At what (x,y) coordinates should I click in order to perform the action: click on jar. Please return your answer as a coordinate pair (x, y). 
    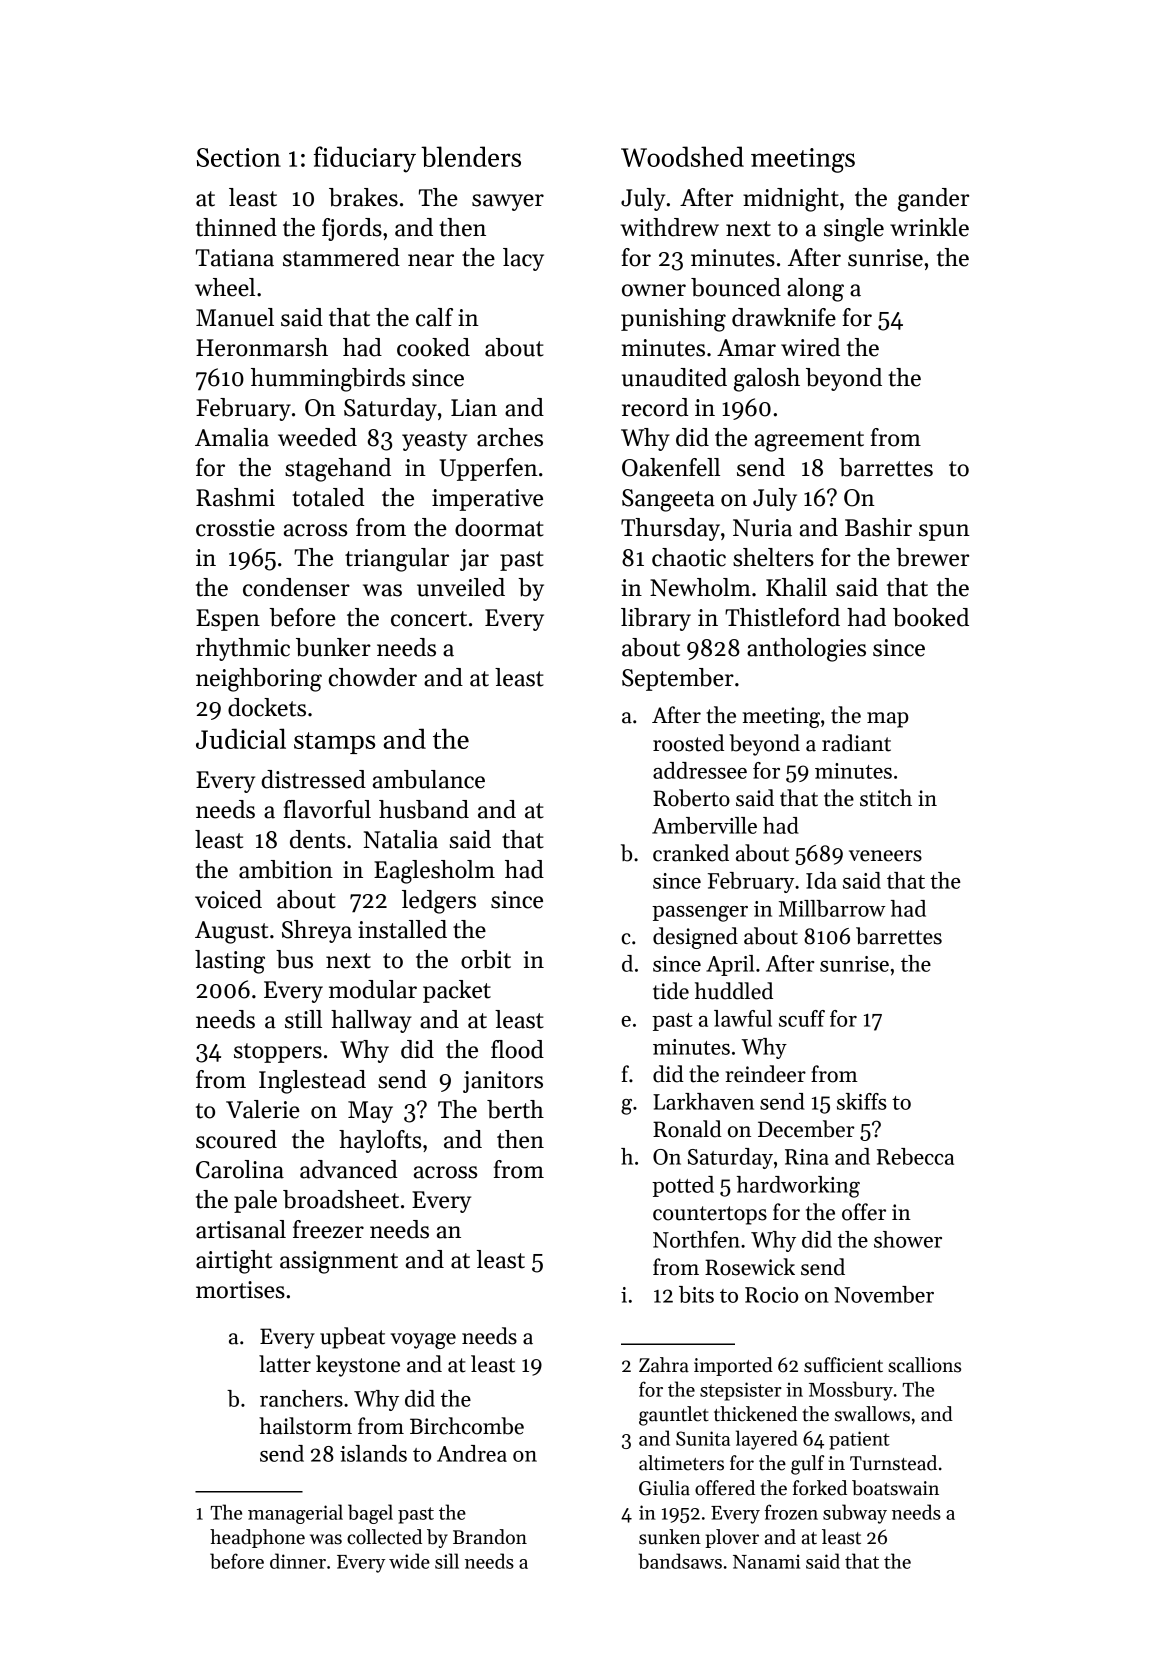
    Looking at the image, I should click on (474, 560).
